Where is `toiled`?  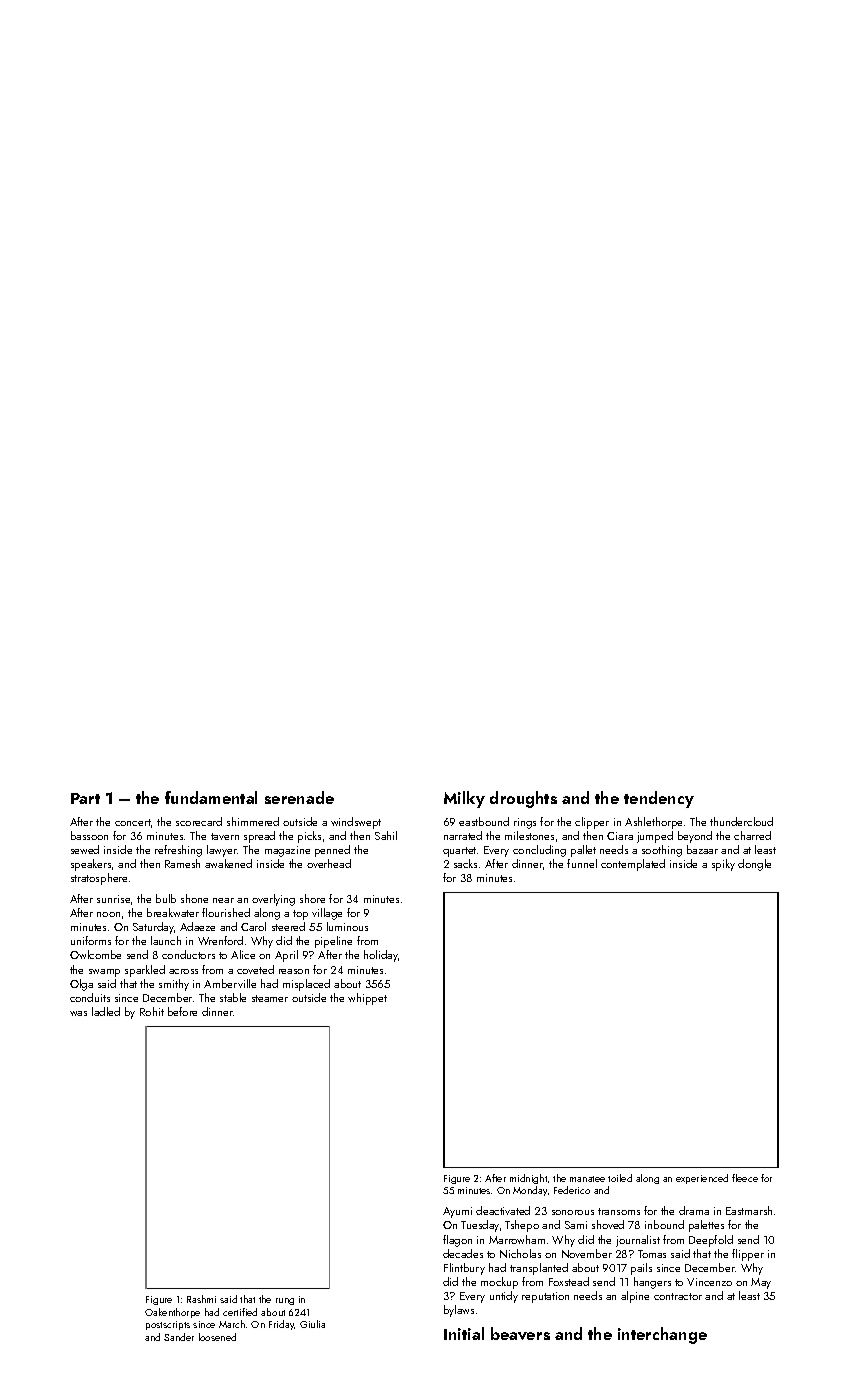 toiled is located at coordinates (620, 1178).
